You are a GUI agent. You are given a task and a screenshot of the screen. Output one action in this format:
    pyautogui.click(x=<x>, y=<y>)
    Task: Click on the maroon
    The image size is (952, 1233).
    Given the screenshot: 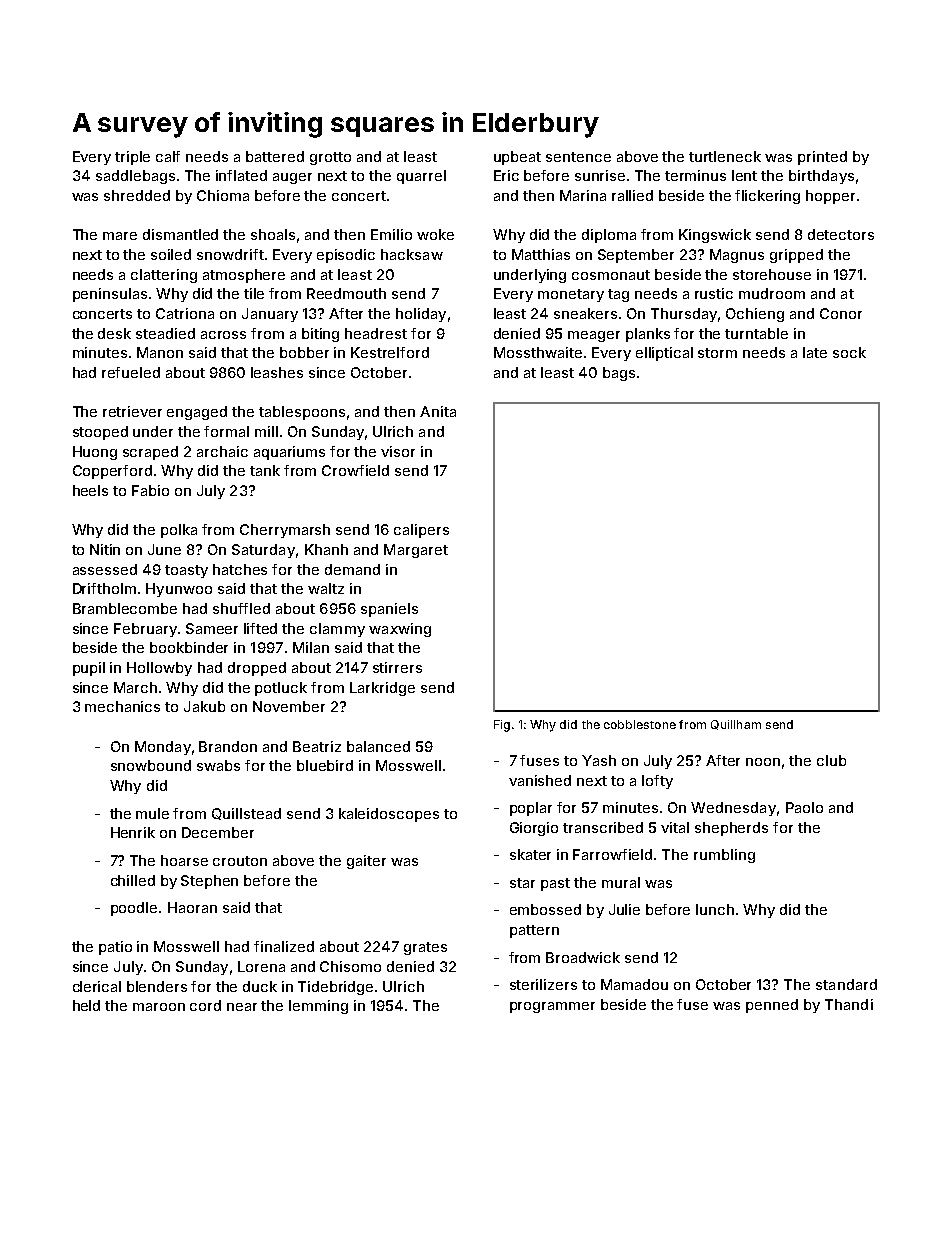 What is the action you would take?
    pyautogui.click(x=159, y=1007)
